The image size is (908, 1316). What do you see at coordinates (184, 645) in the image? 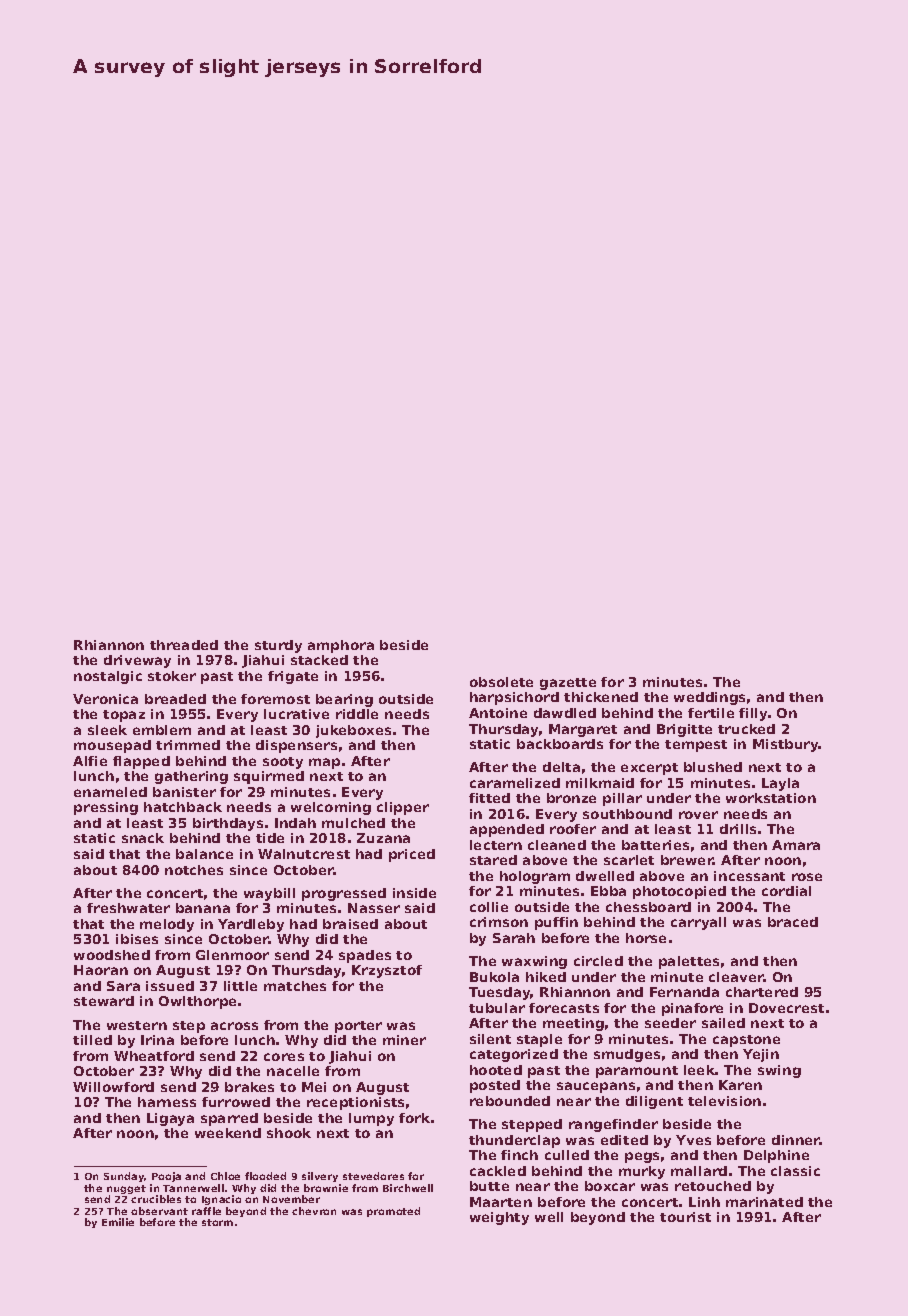
I see `threaded` at bounding box center [184, 645].
